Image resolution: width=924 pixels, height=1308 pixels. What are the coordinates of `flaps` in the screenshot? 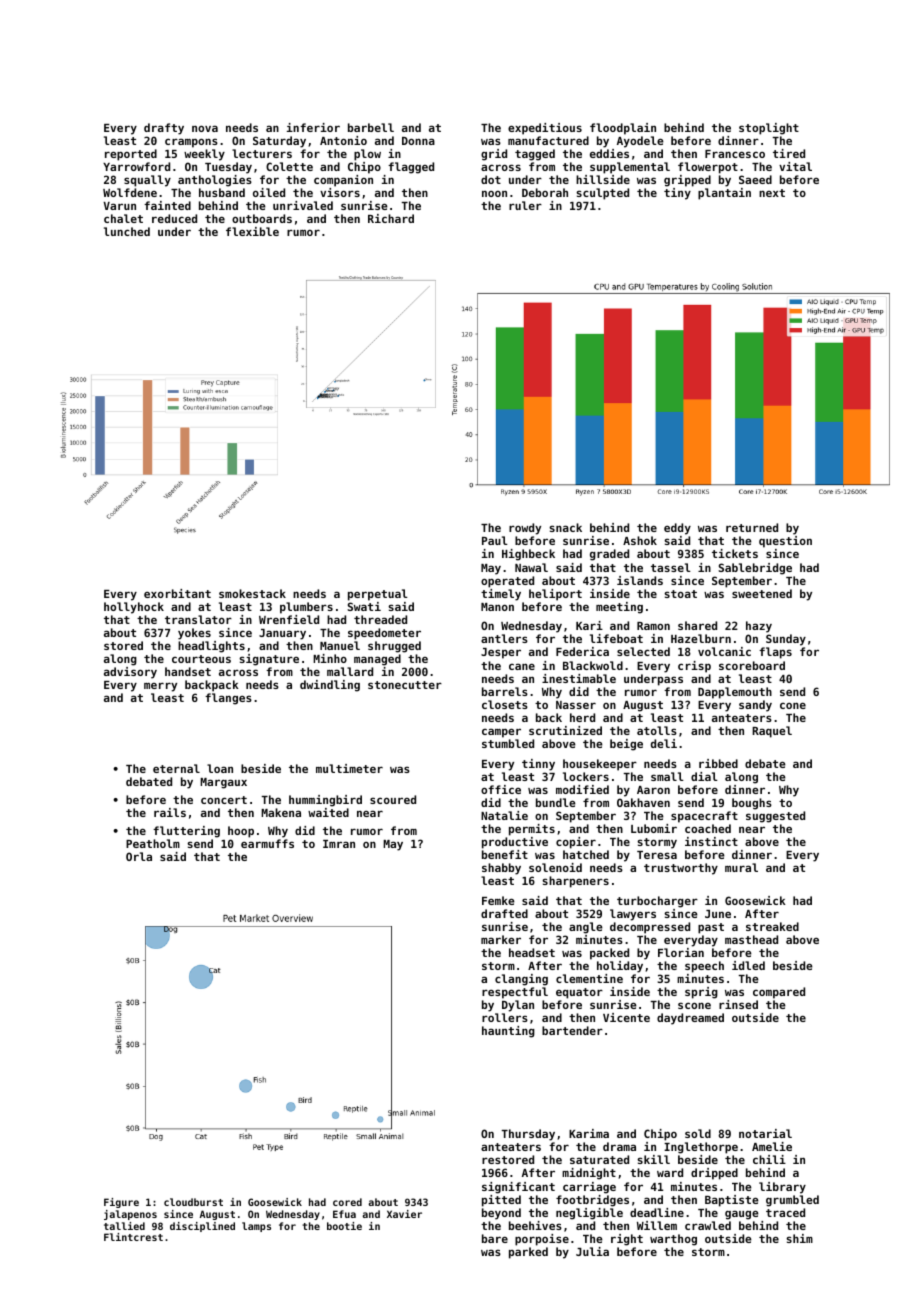 It's located at (775, 653).
